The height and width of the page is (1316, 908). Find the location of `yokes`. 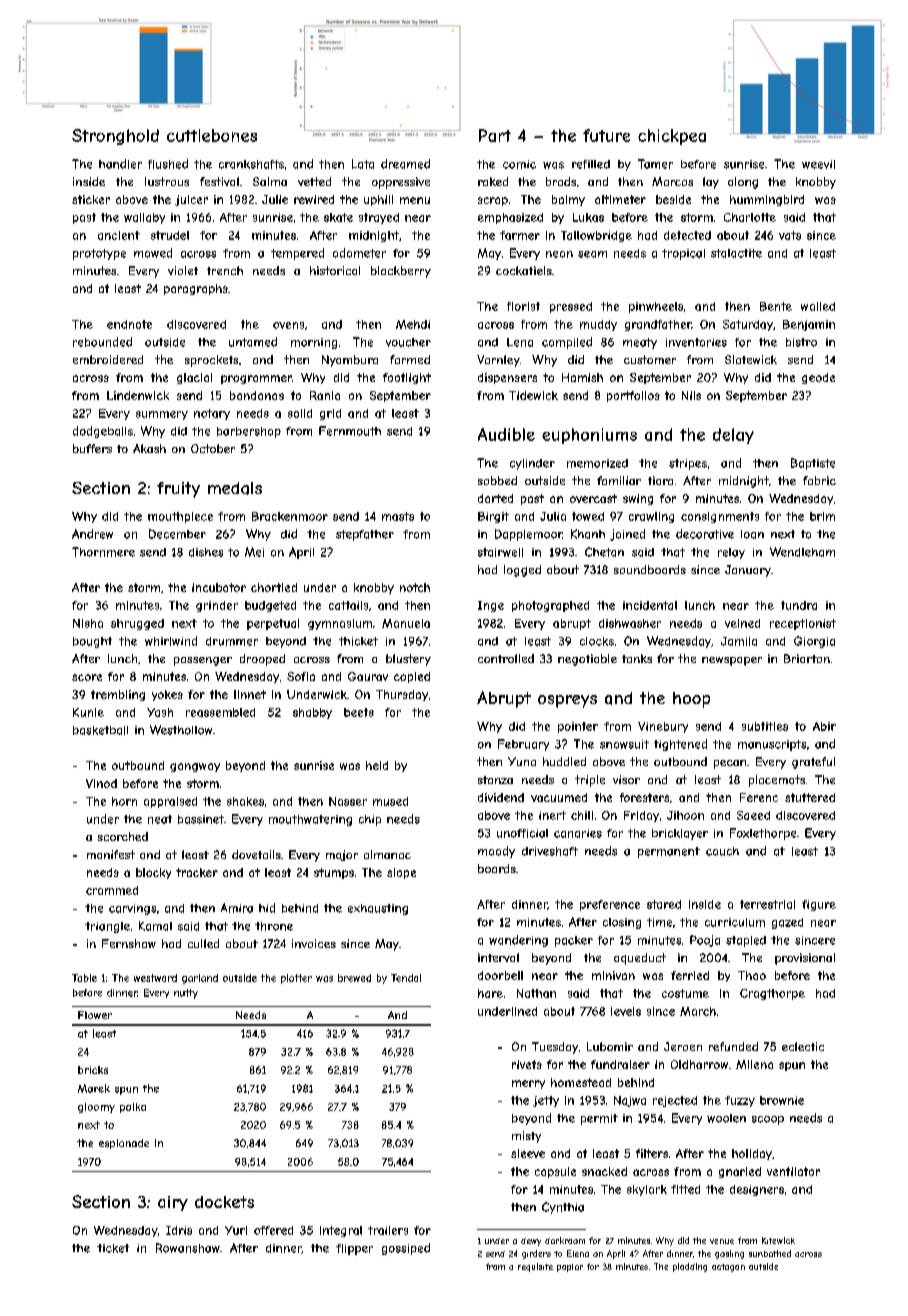

yokes is located at coordinates (167, 695).
